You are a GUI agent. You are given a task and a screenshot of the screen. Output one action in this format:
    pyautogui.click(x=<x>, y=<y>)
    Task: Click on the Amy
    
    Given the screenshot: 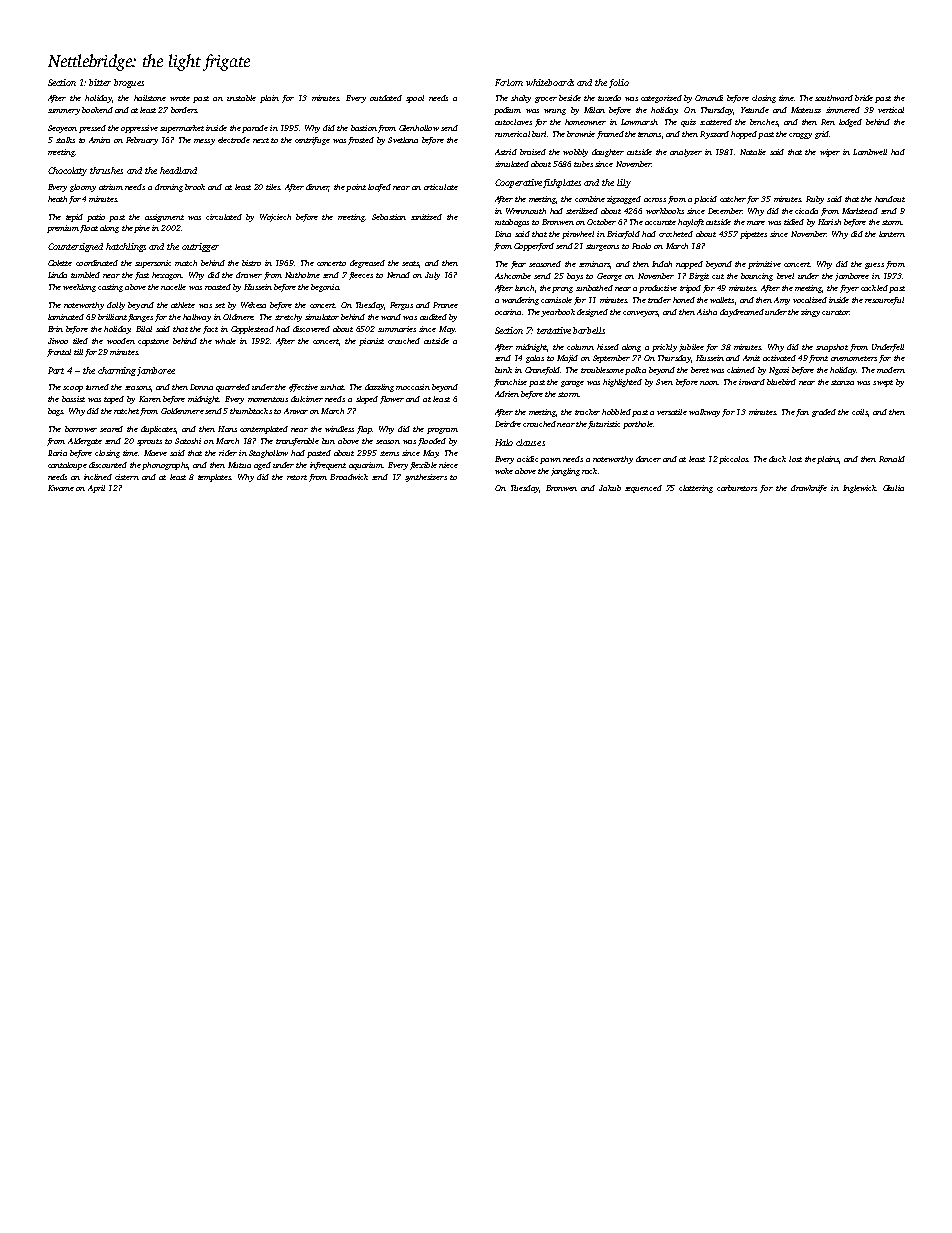 What is the action you would take?
    pyautogui.click(x=782, y=301)
